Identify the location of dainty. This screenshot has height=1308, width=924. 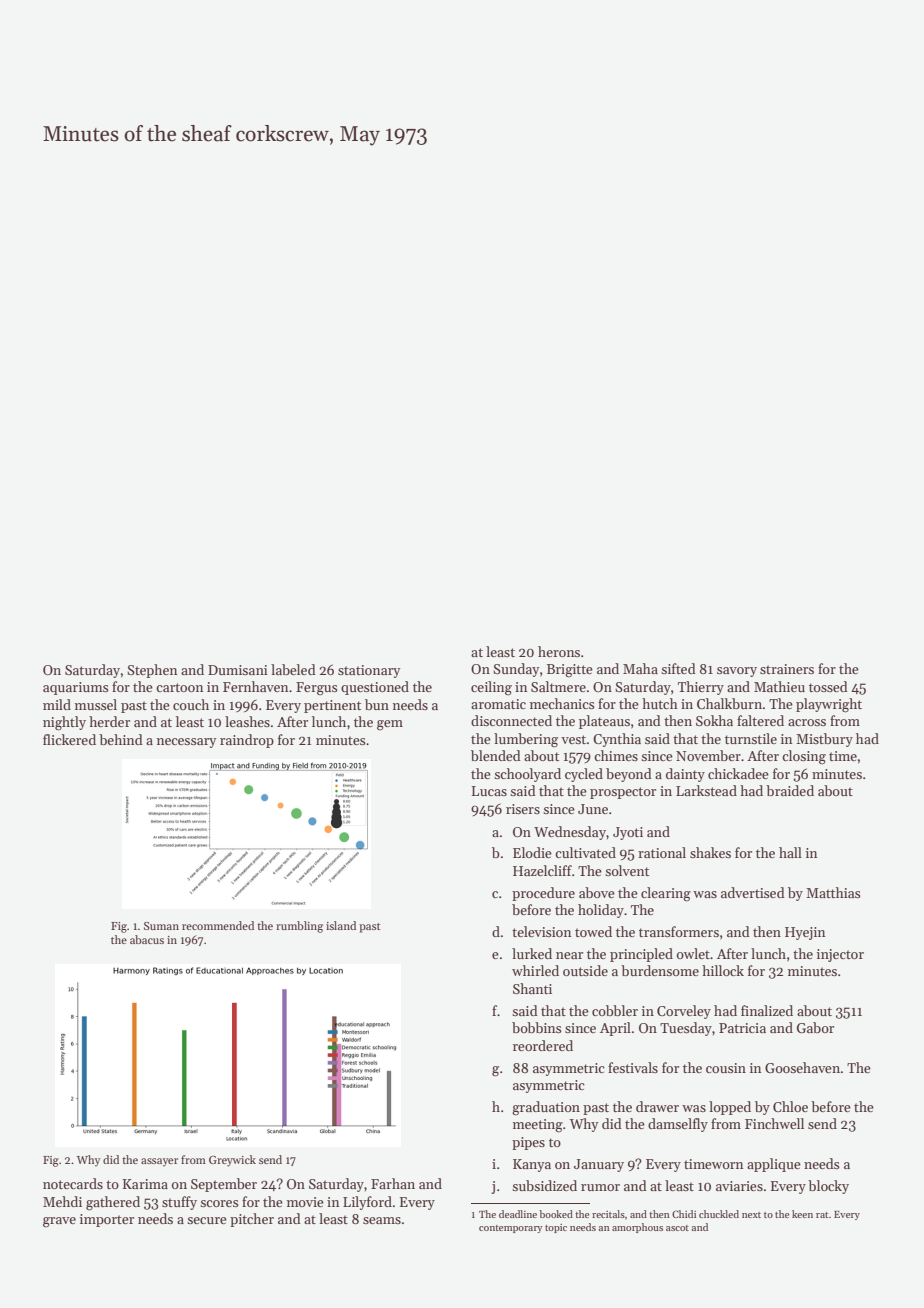
(685, 775).
